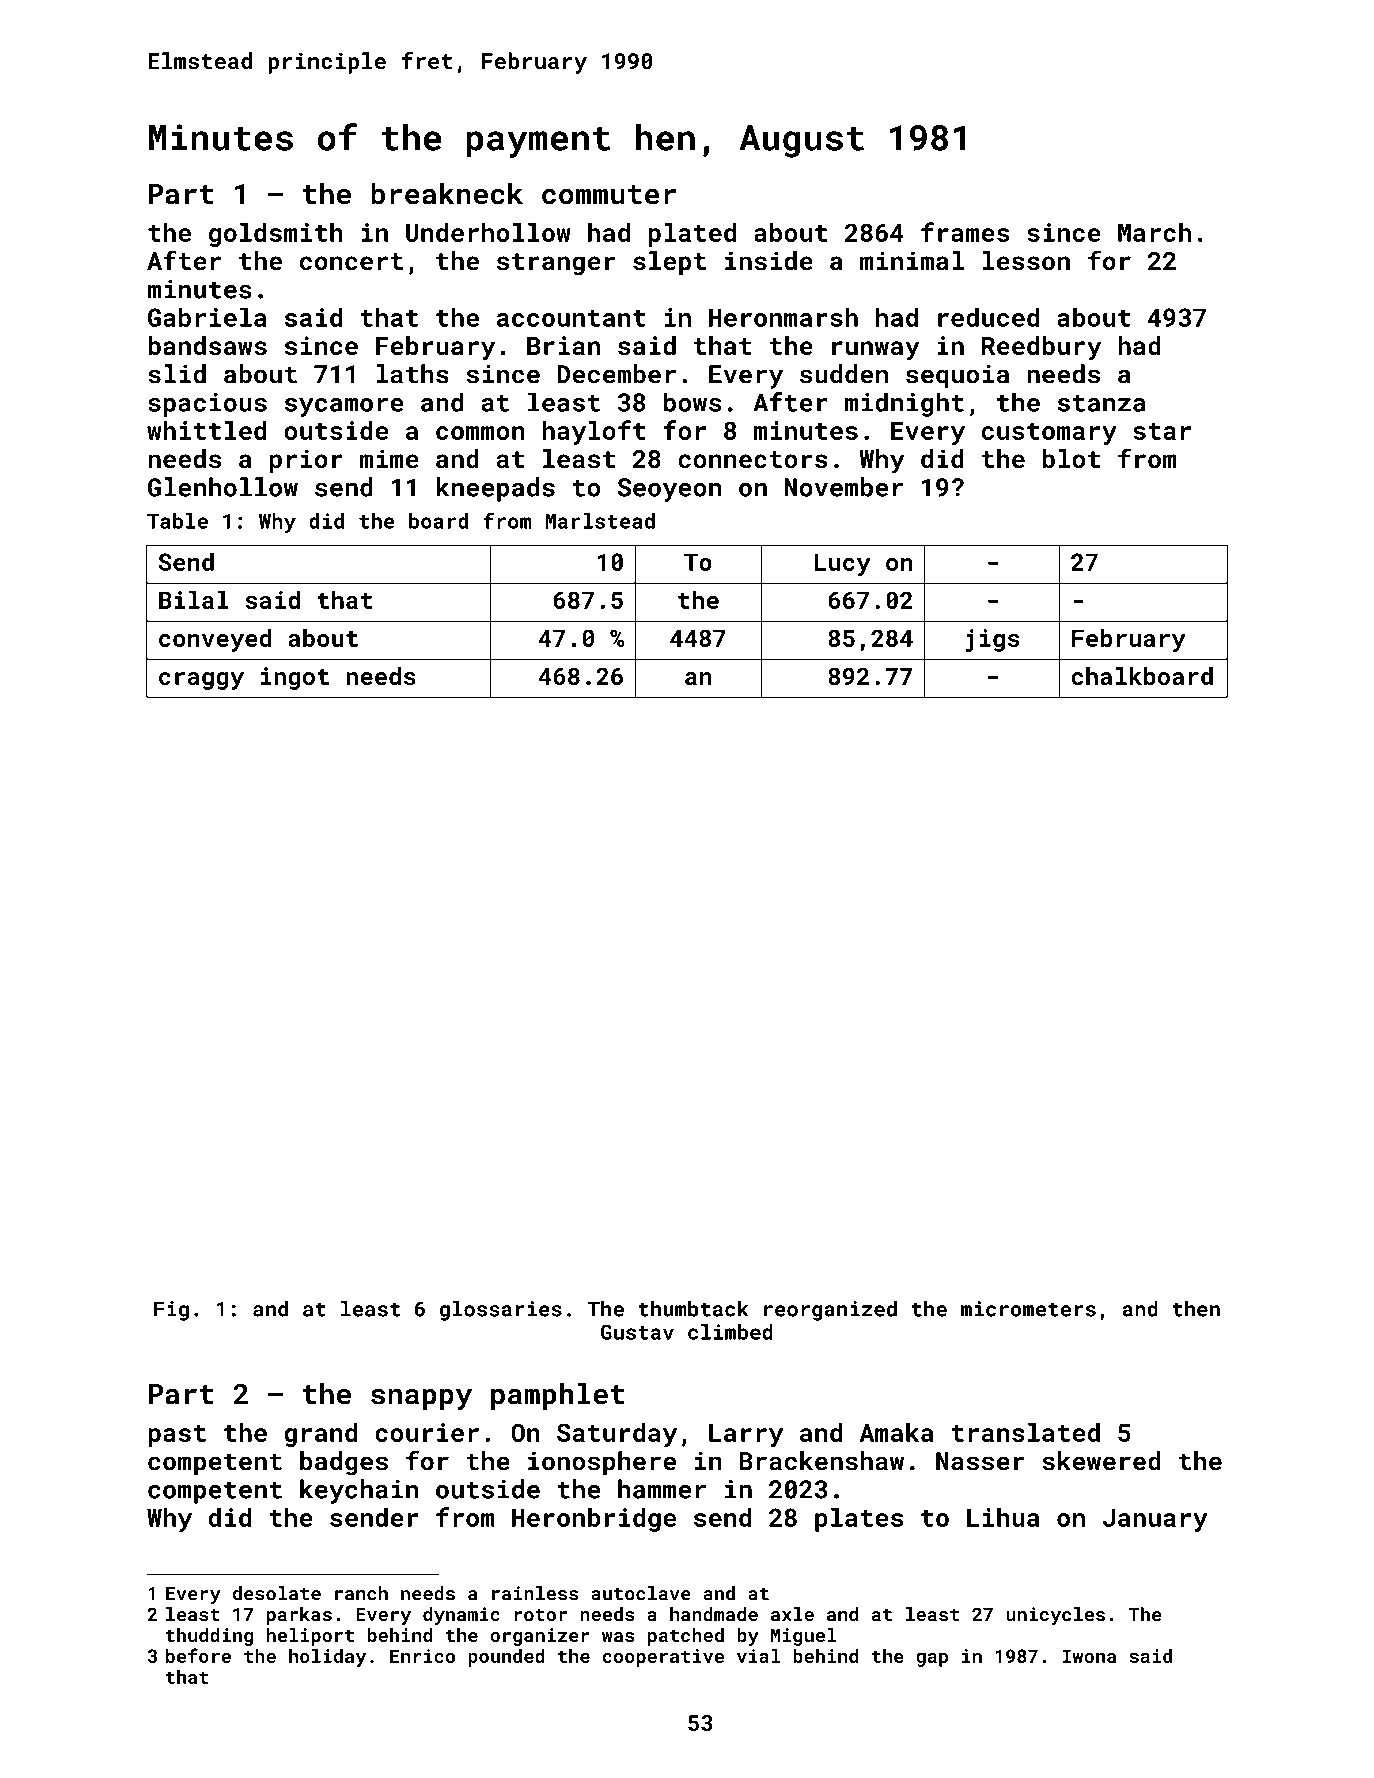  I want to click on micrometers, so click(1028, 1309).
